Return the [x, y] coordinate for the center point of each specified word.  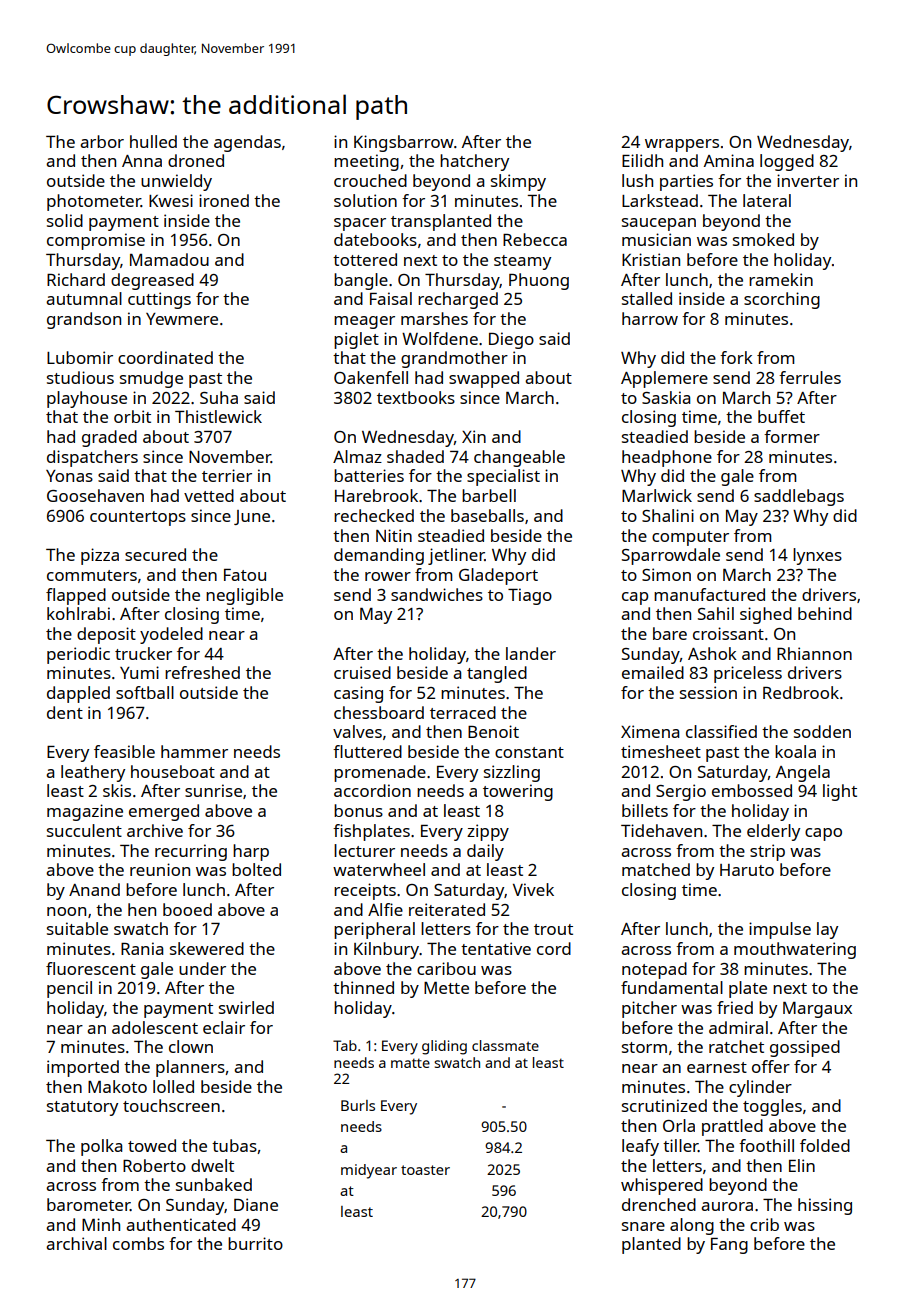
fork [736, 357]
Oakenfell [371, 377]
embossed [752, 790]
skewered [207, 948]
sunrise [213, 790]
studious [80, 377]
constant [529, 752]
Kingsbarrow [404, 143]
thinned [363, 987]
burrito [255, 1243]
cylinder [760, 1088]
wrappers [682, 145]
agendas [247, 143]
